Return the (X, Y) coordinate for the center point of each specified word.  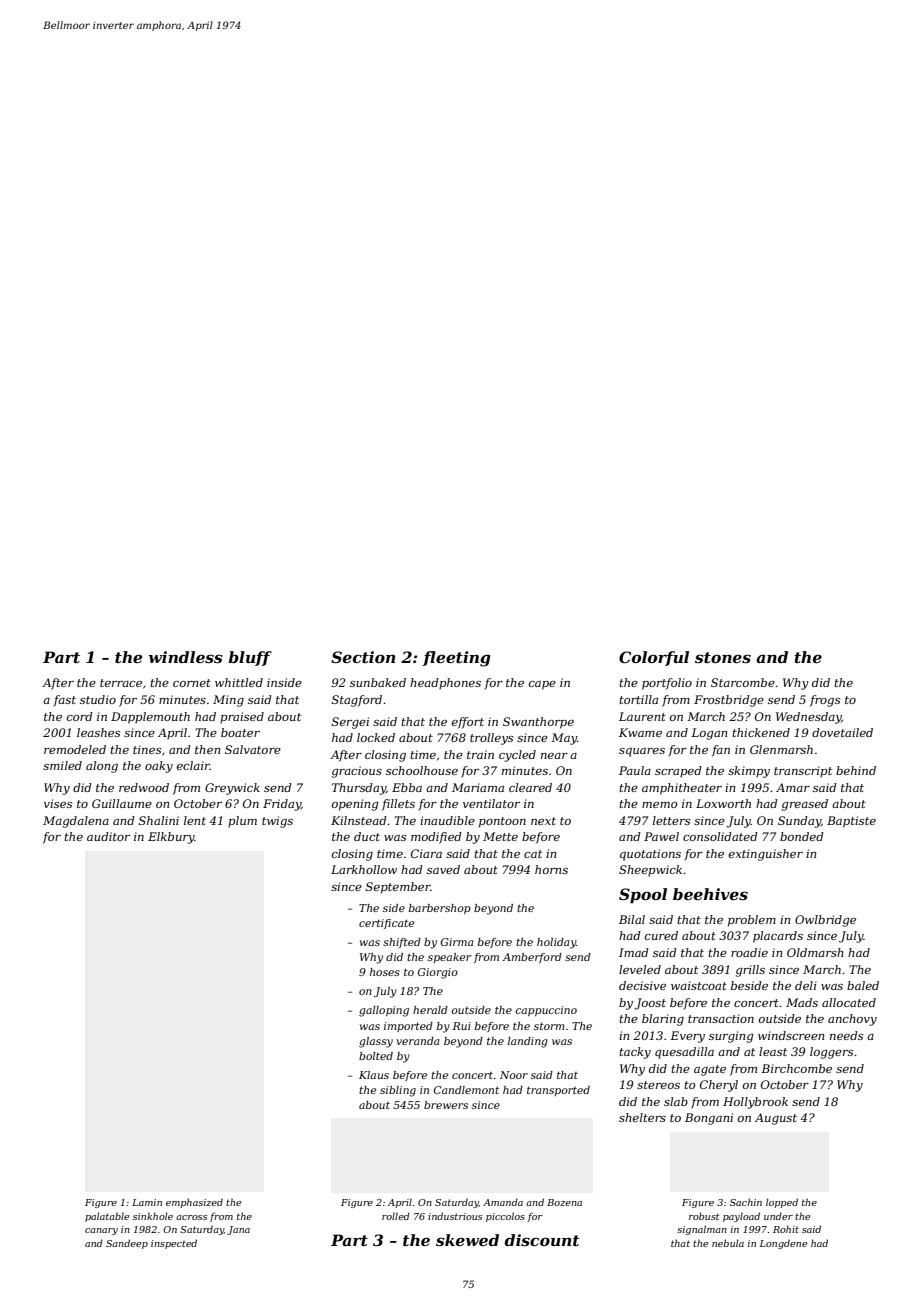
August (776, 1119)
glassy (376, 1042)
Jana (238, 1230)
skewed (467, 1240)
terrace (121, 683)
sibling (398, 1091)
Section (363, 657)
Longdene (783, 1244)
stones (723, 657)
